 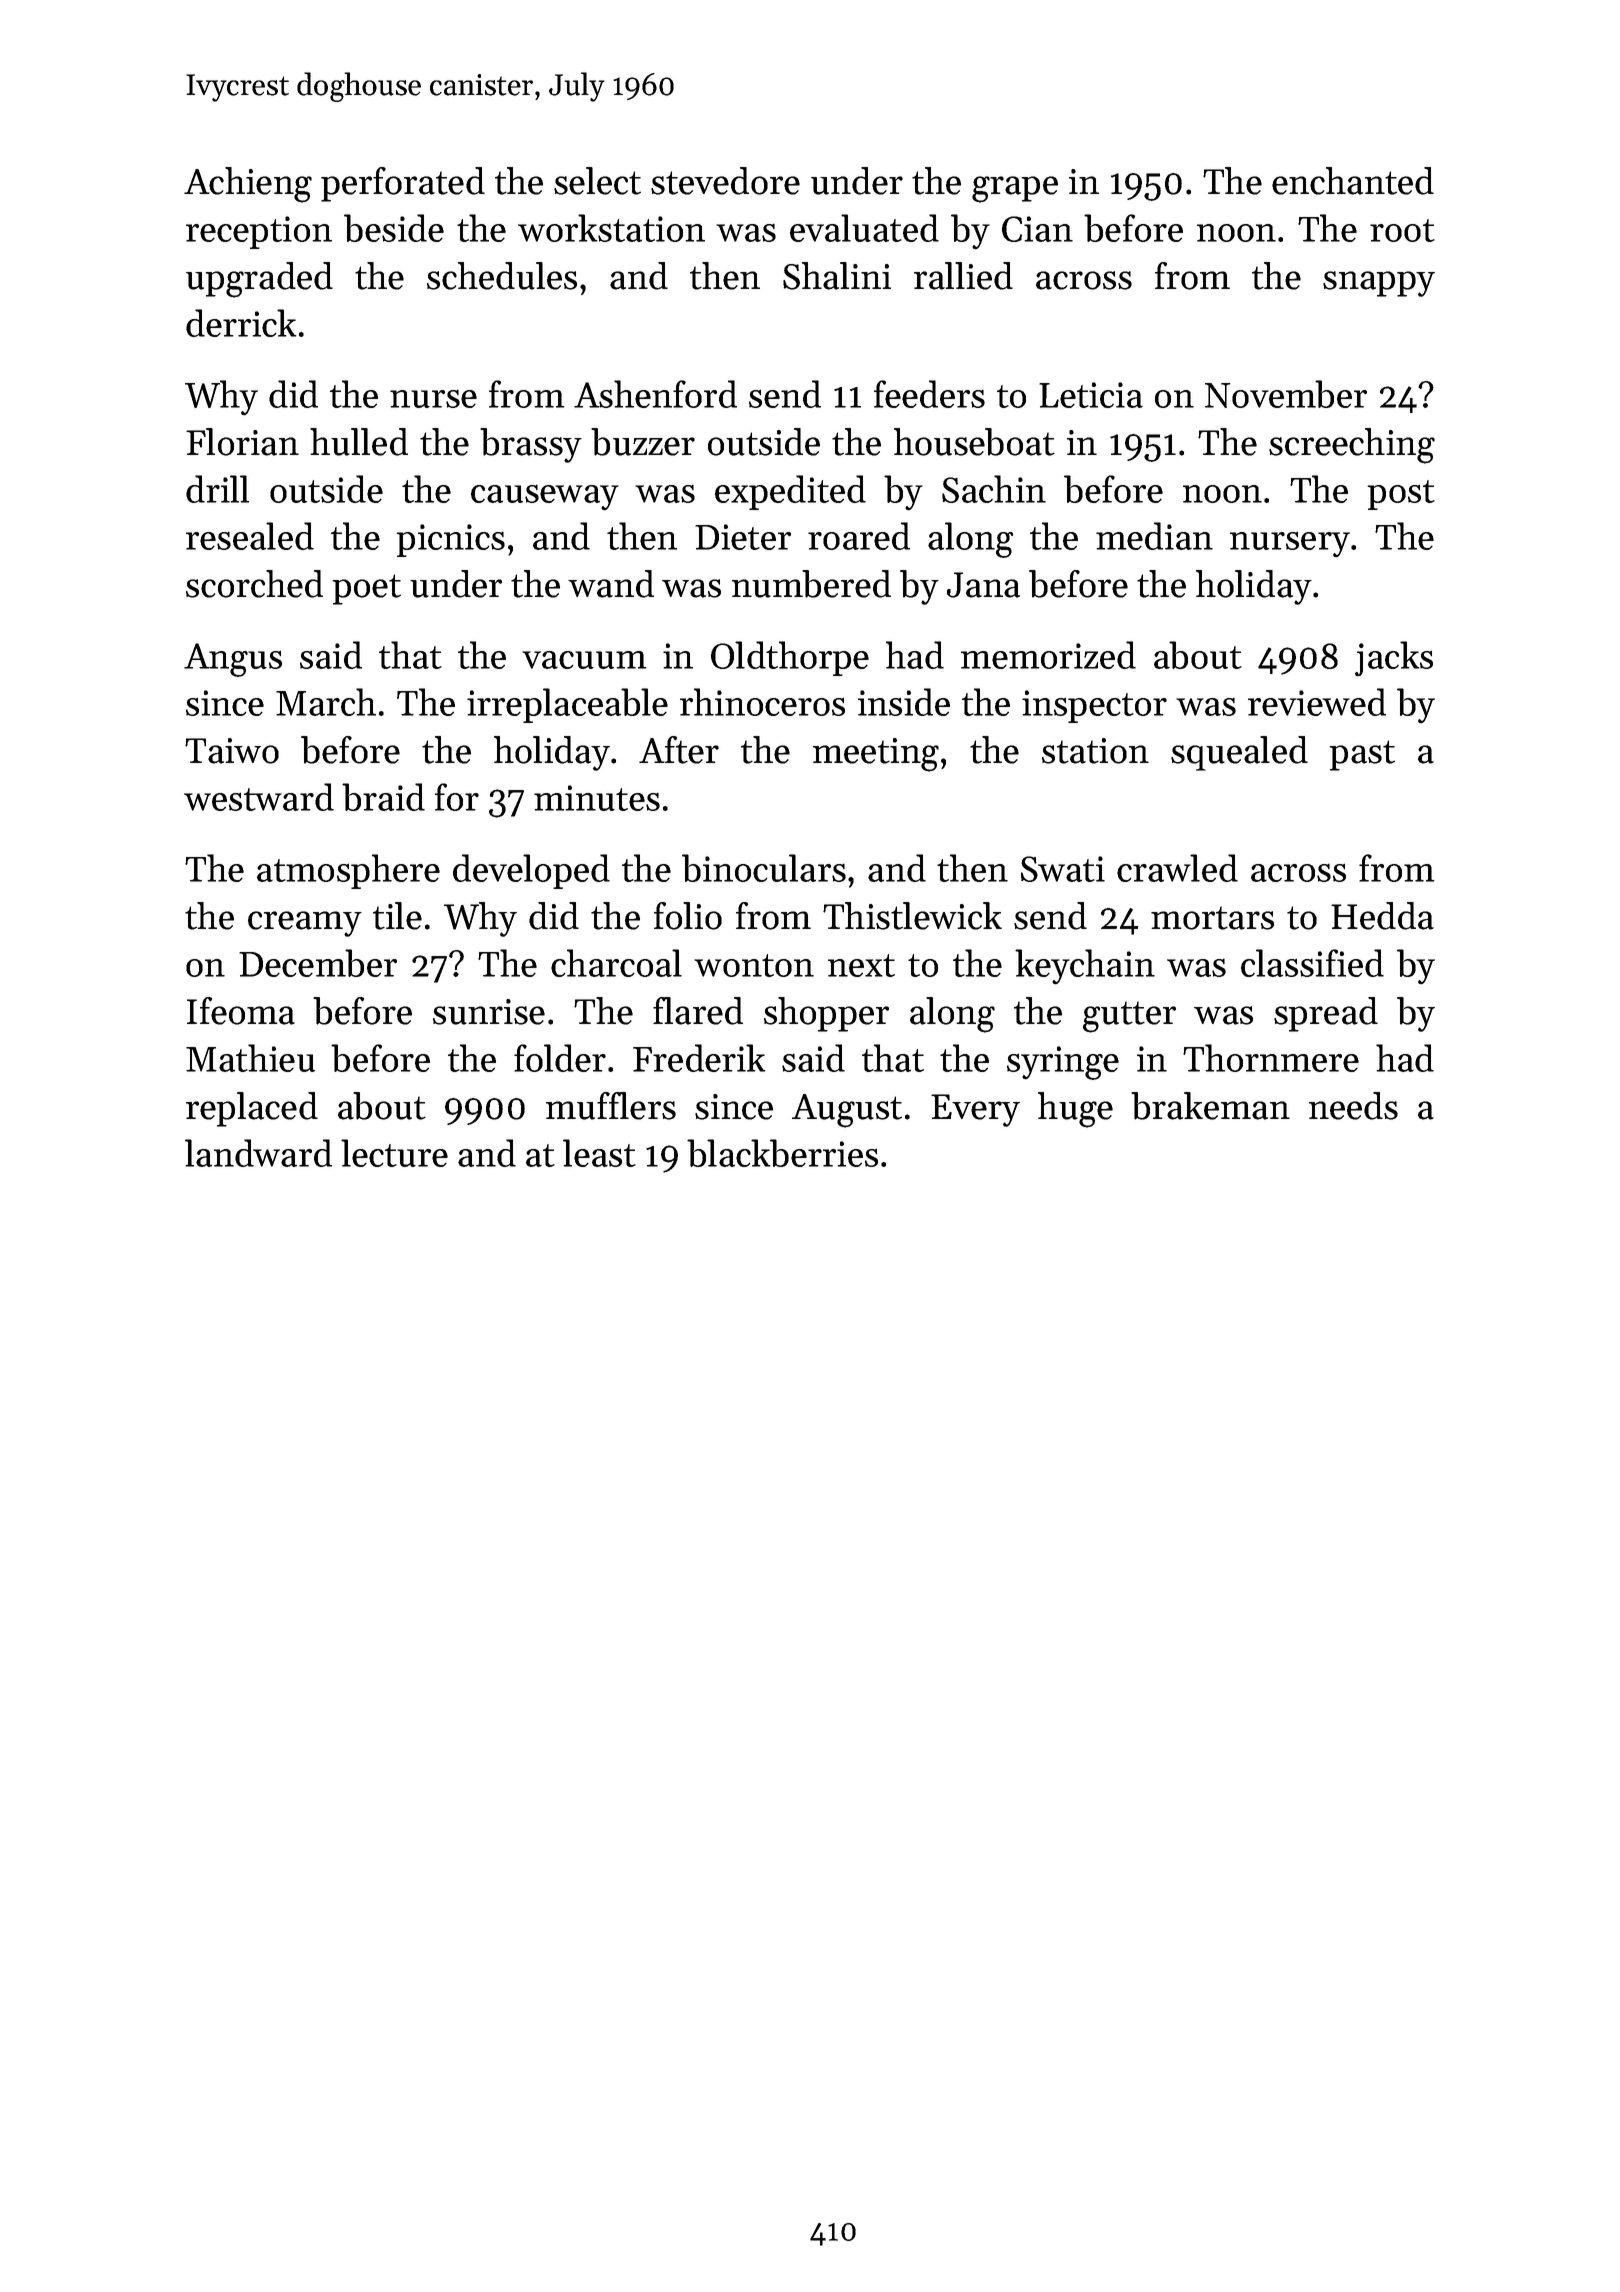 I want to click on resealed, so click(x=250, y=536).
